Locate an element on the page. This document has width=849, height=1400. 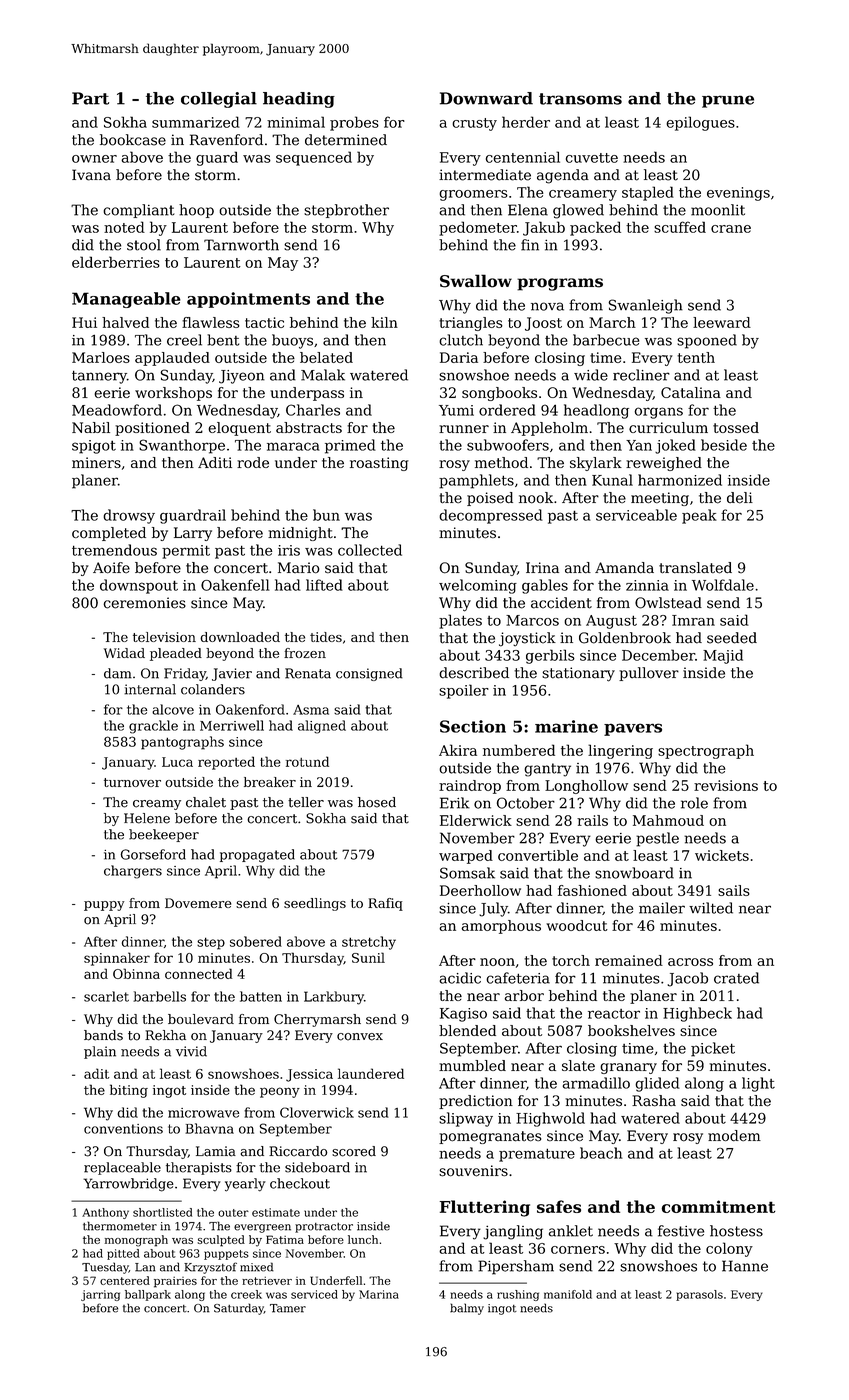
corners is located at coordinates (578, 1250).
